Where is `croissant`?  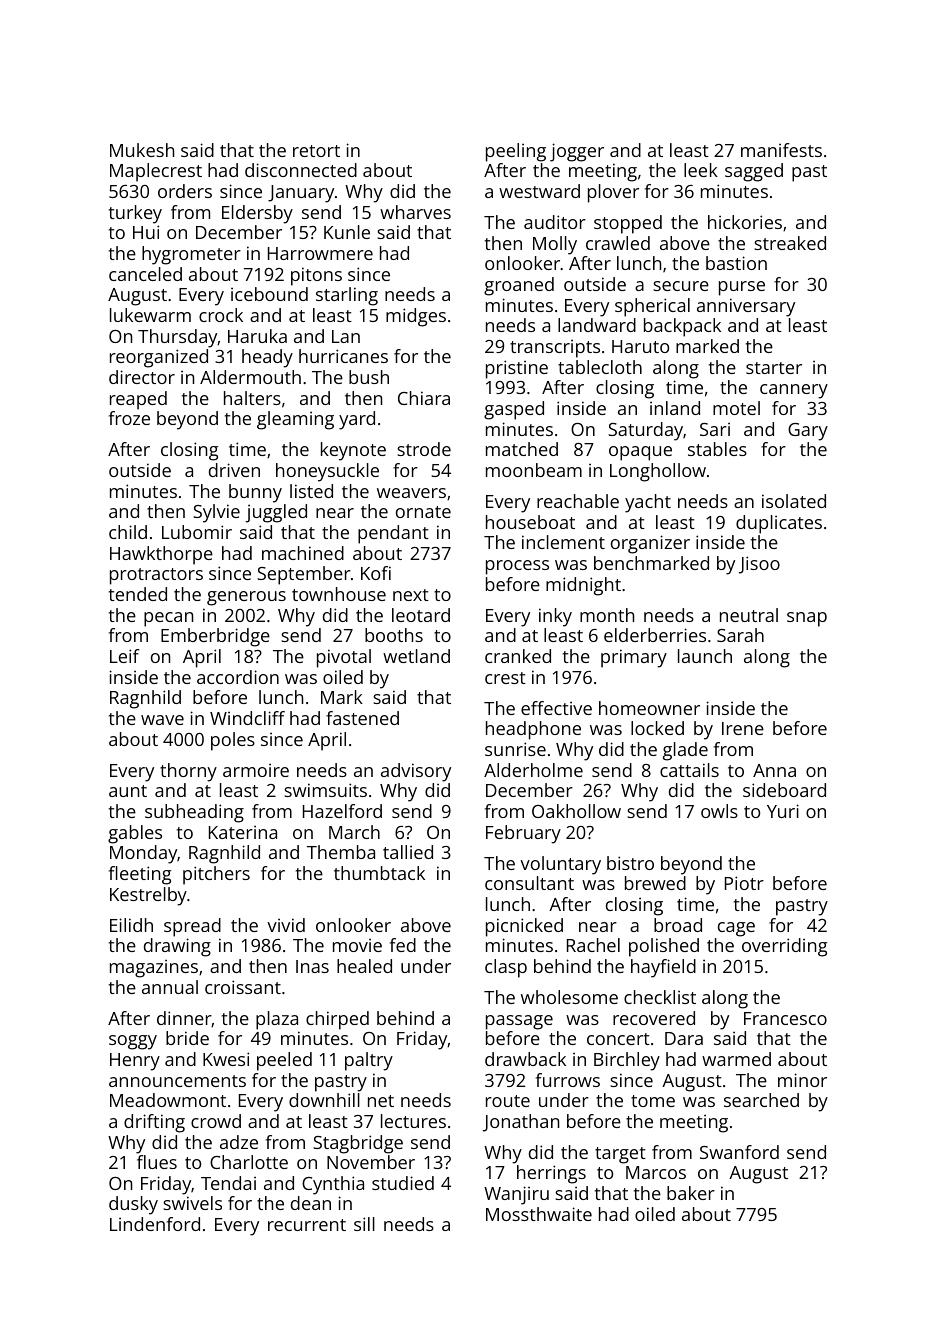
croissant is located at coordinates (243, 987).
